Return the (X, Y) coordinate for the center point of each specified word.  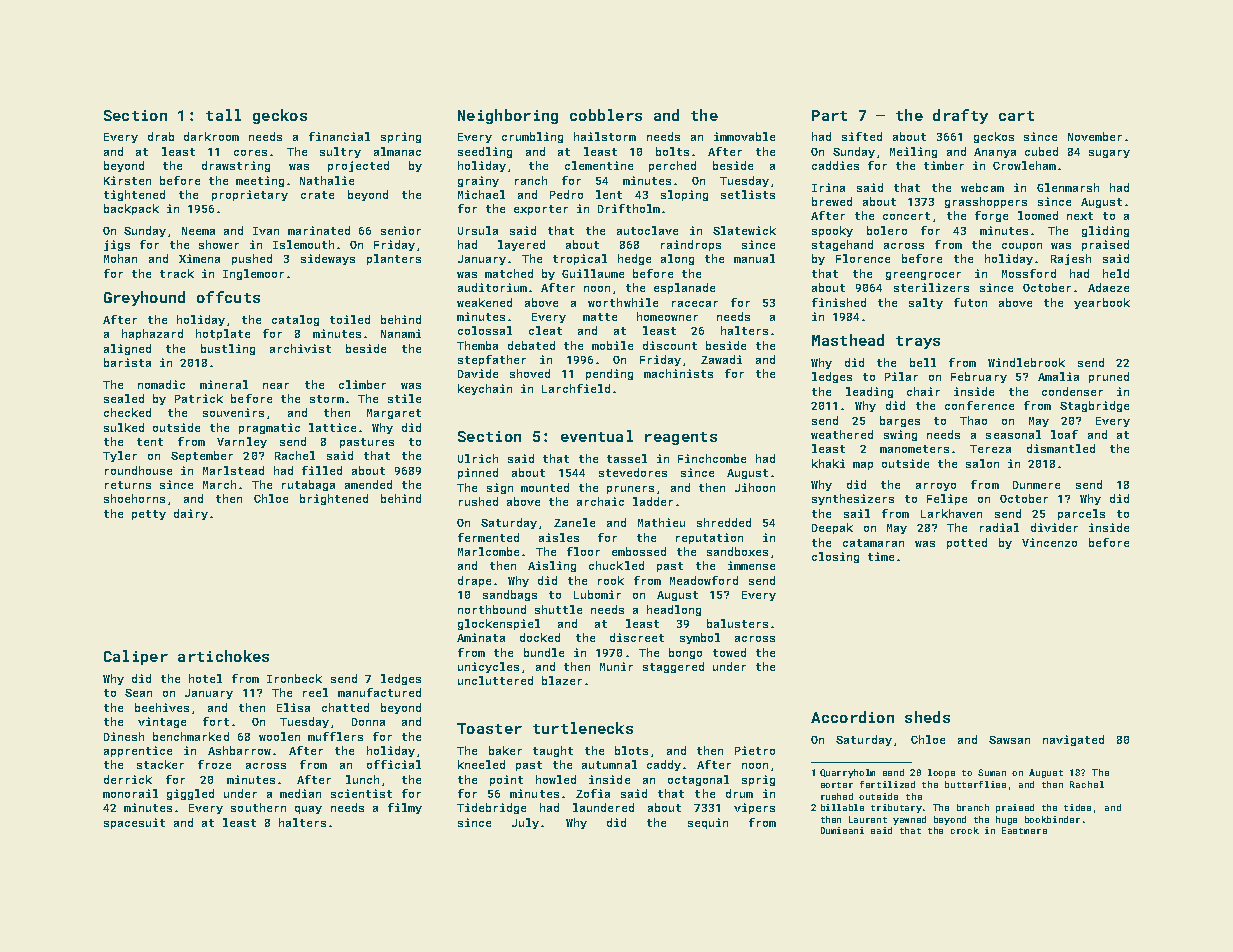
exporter (541, 210)
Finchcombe (712, 458)
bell (923, 362)
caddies (835, 165)
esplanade (684, 288)
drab (161, 136)
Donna (368, 722)
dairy (191, 514)
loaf (1064, 434)
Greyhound (144, 298)
